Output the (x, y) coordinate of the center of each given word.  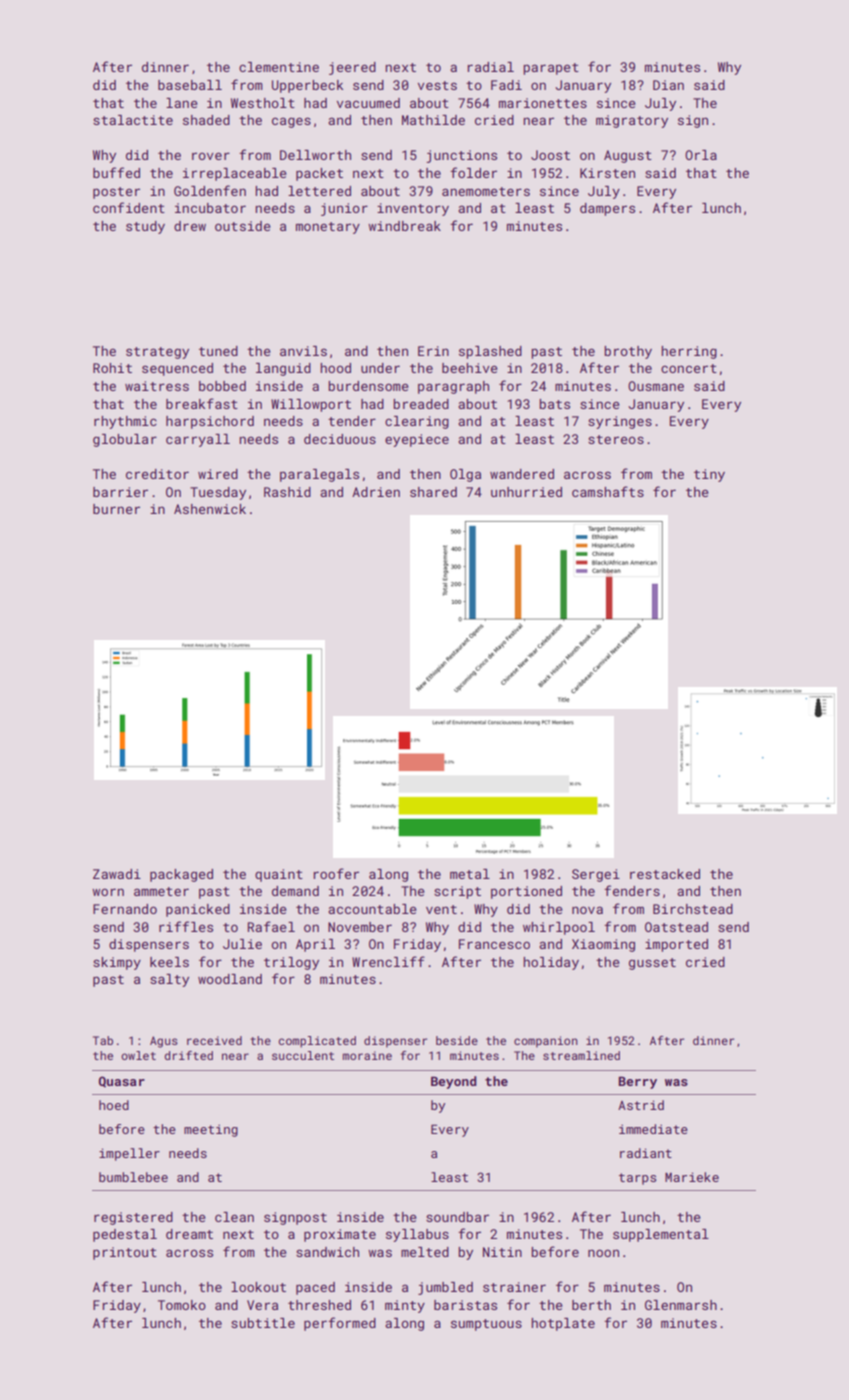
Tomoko (182, 1305)
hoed (114, 1105)
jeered (352, 68)
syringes (620, 422)
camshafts (608, 491)
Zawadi (117, 874)
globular (125, 440)
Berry (637, 1082)
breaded (421, 404)
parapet (551, 69)
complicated (317, 1042)
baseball (190, 85)
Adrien (376, 492)
